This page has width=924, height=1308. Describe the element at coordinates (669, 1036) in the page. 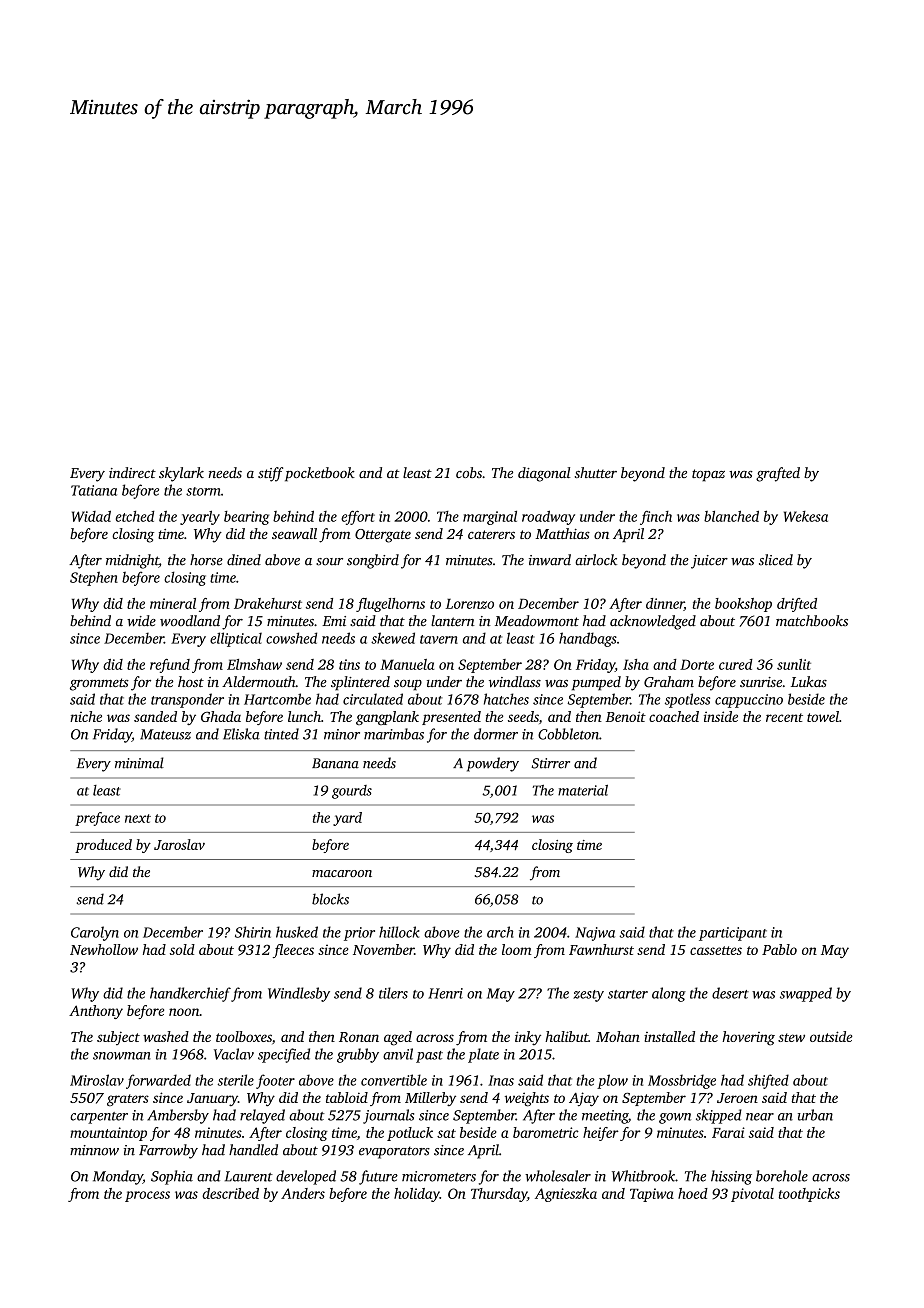

I see `installed` at that location.
